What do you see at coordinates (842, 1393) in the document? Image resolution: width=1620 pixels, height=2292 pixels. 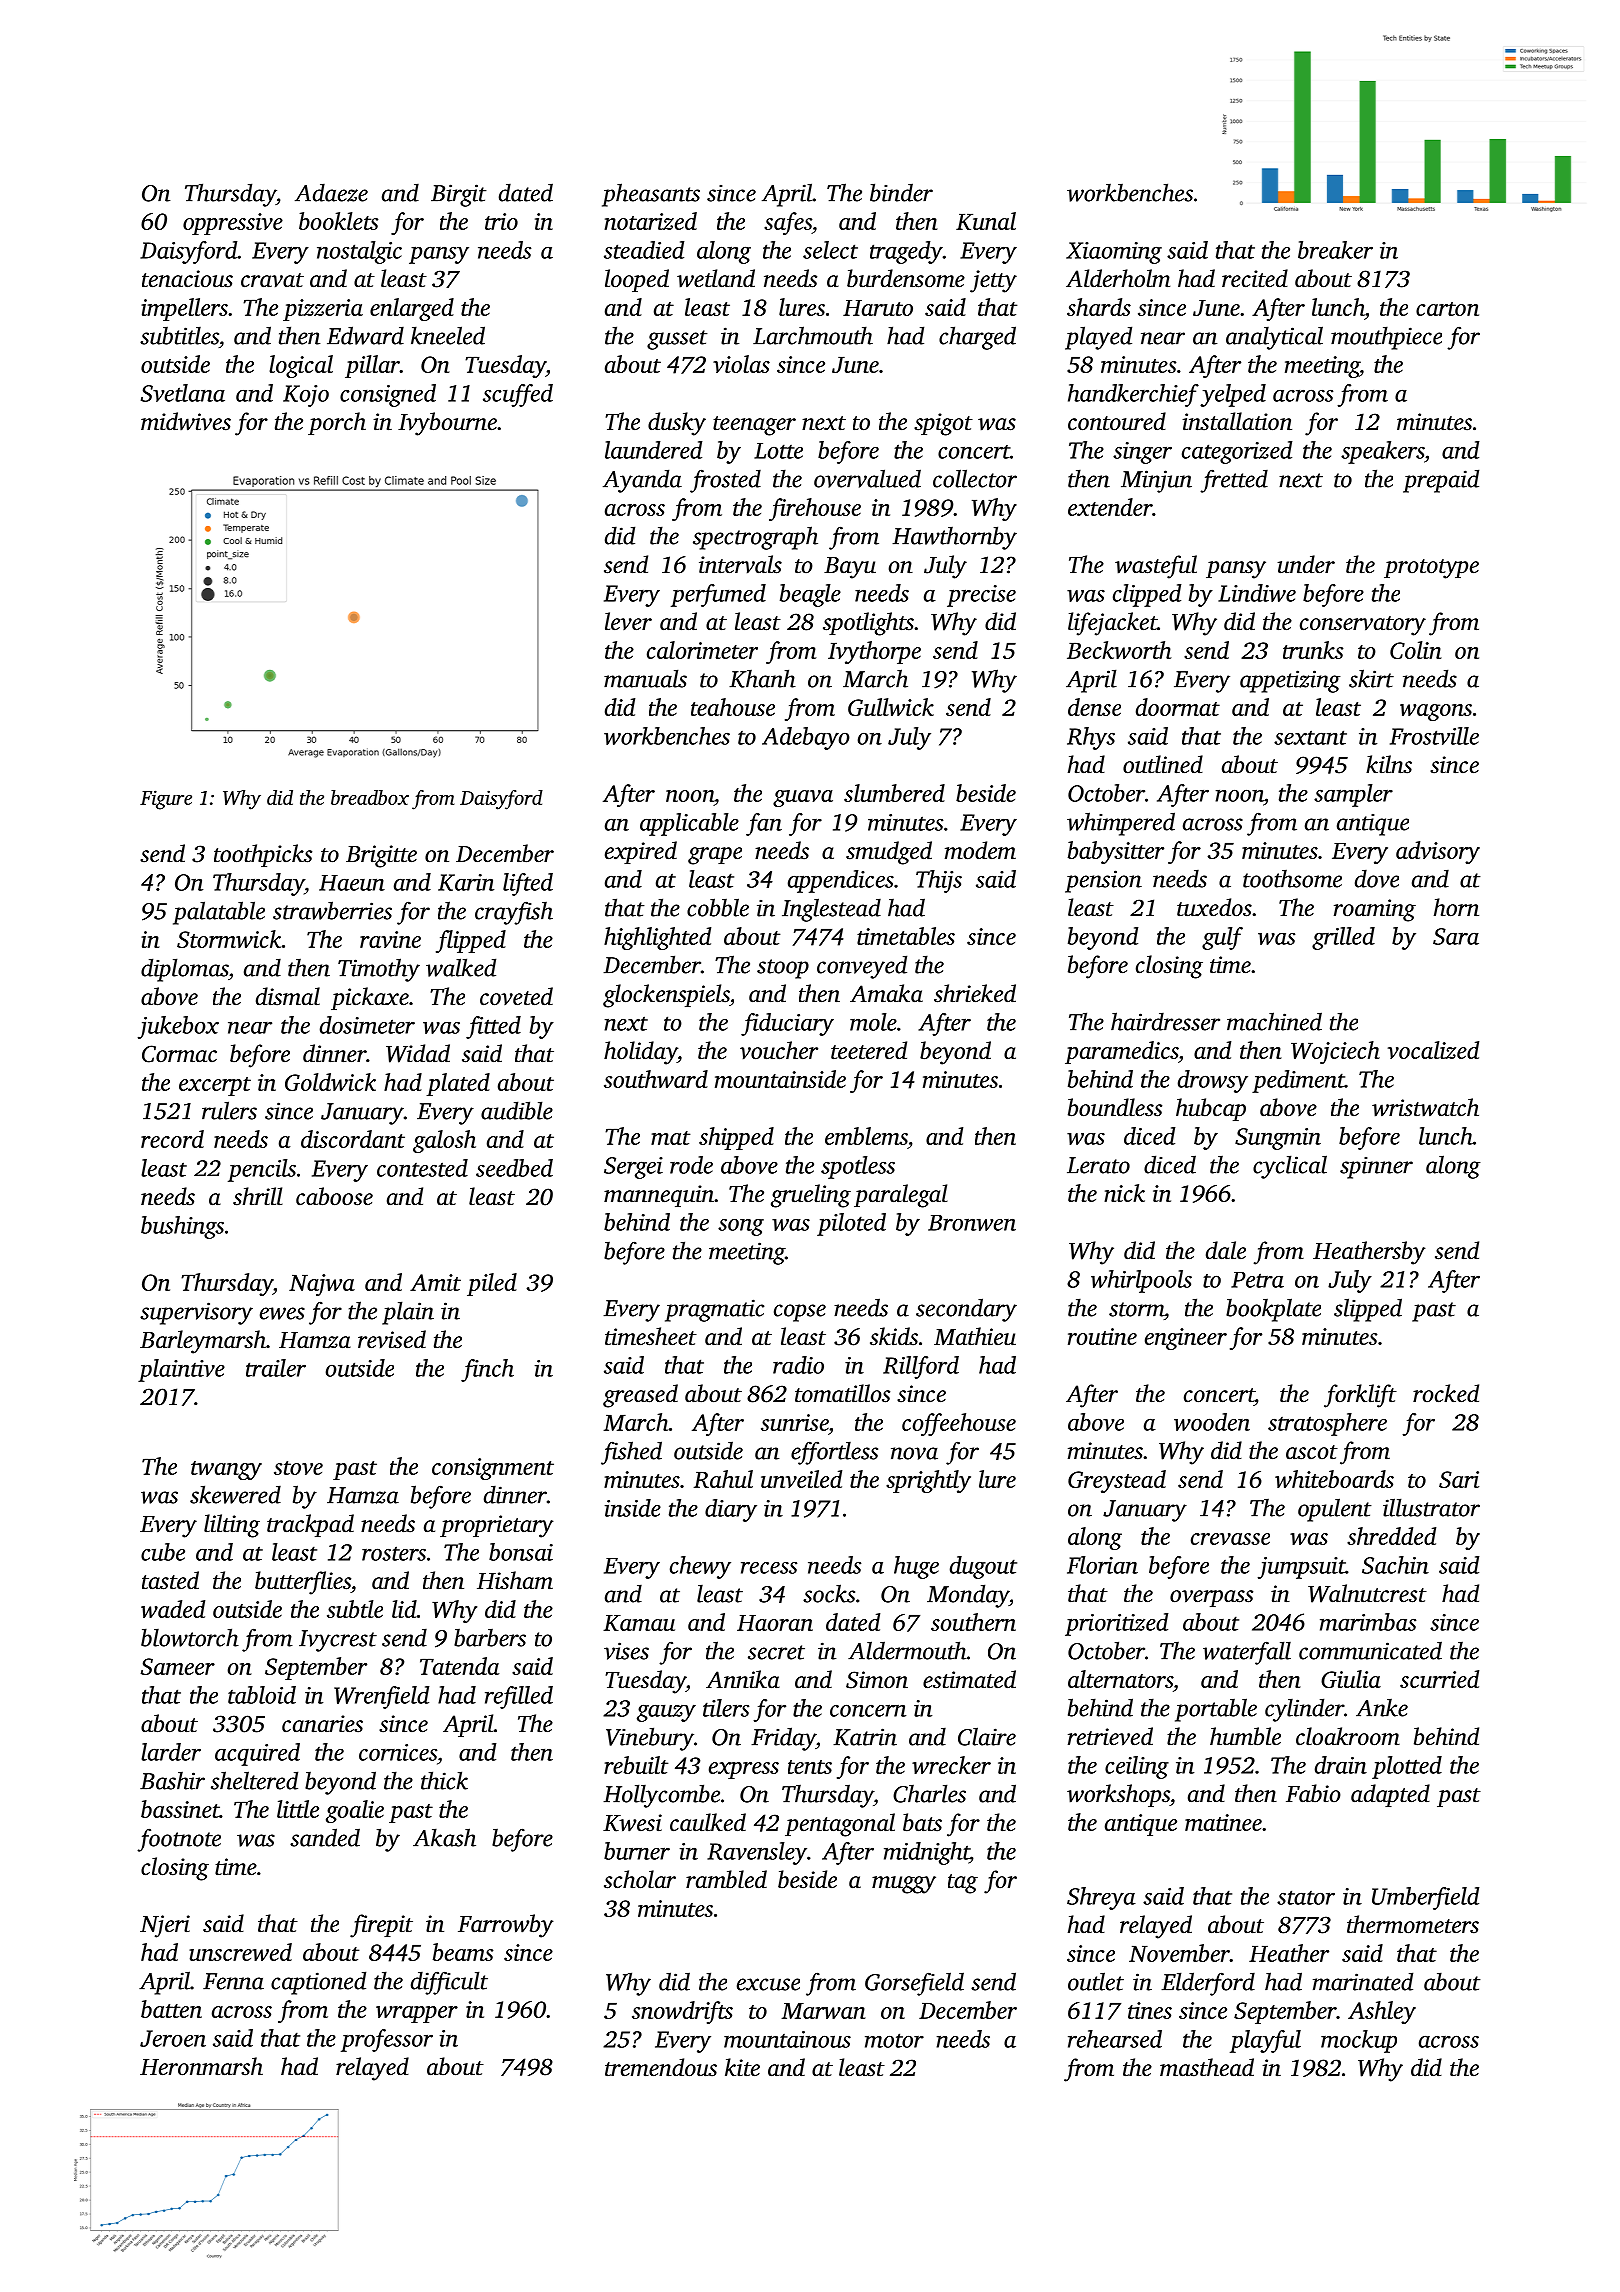 I see `tomatillos` at bounding box center [842, 1393].
